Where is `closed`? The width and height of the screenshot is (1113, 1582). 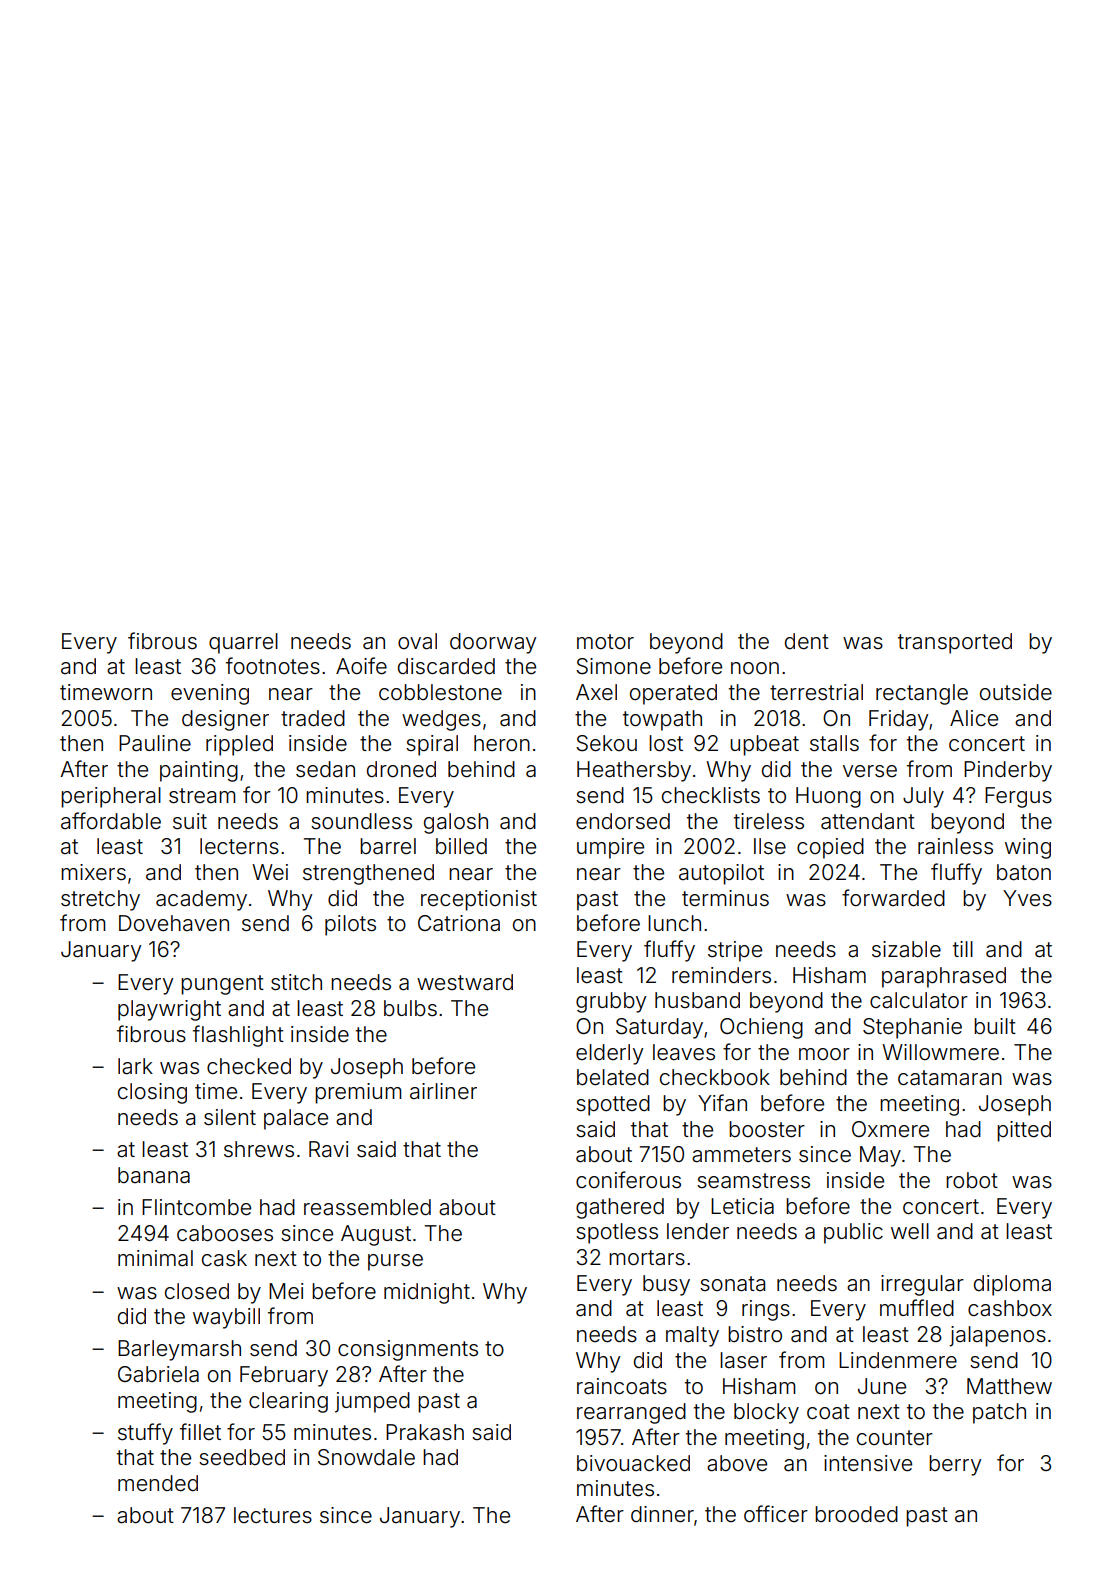 closed is located at coordinates (197, 1291).
